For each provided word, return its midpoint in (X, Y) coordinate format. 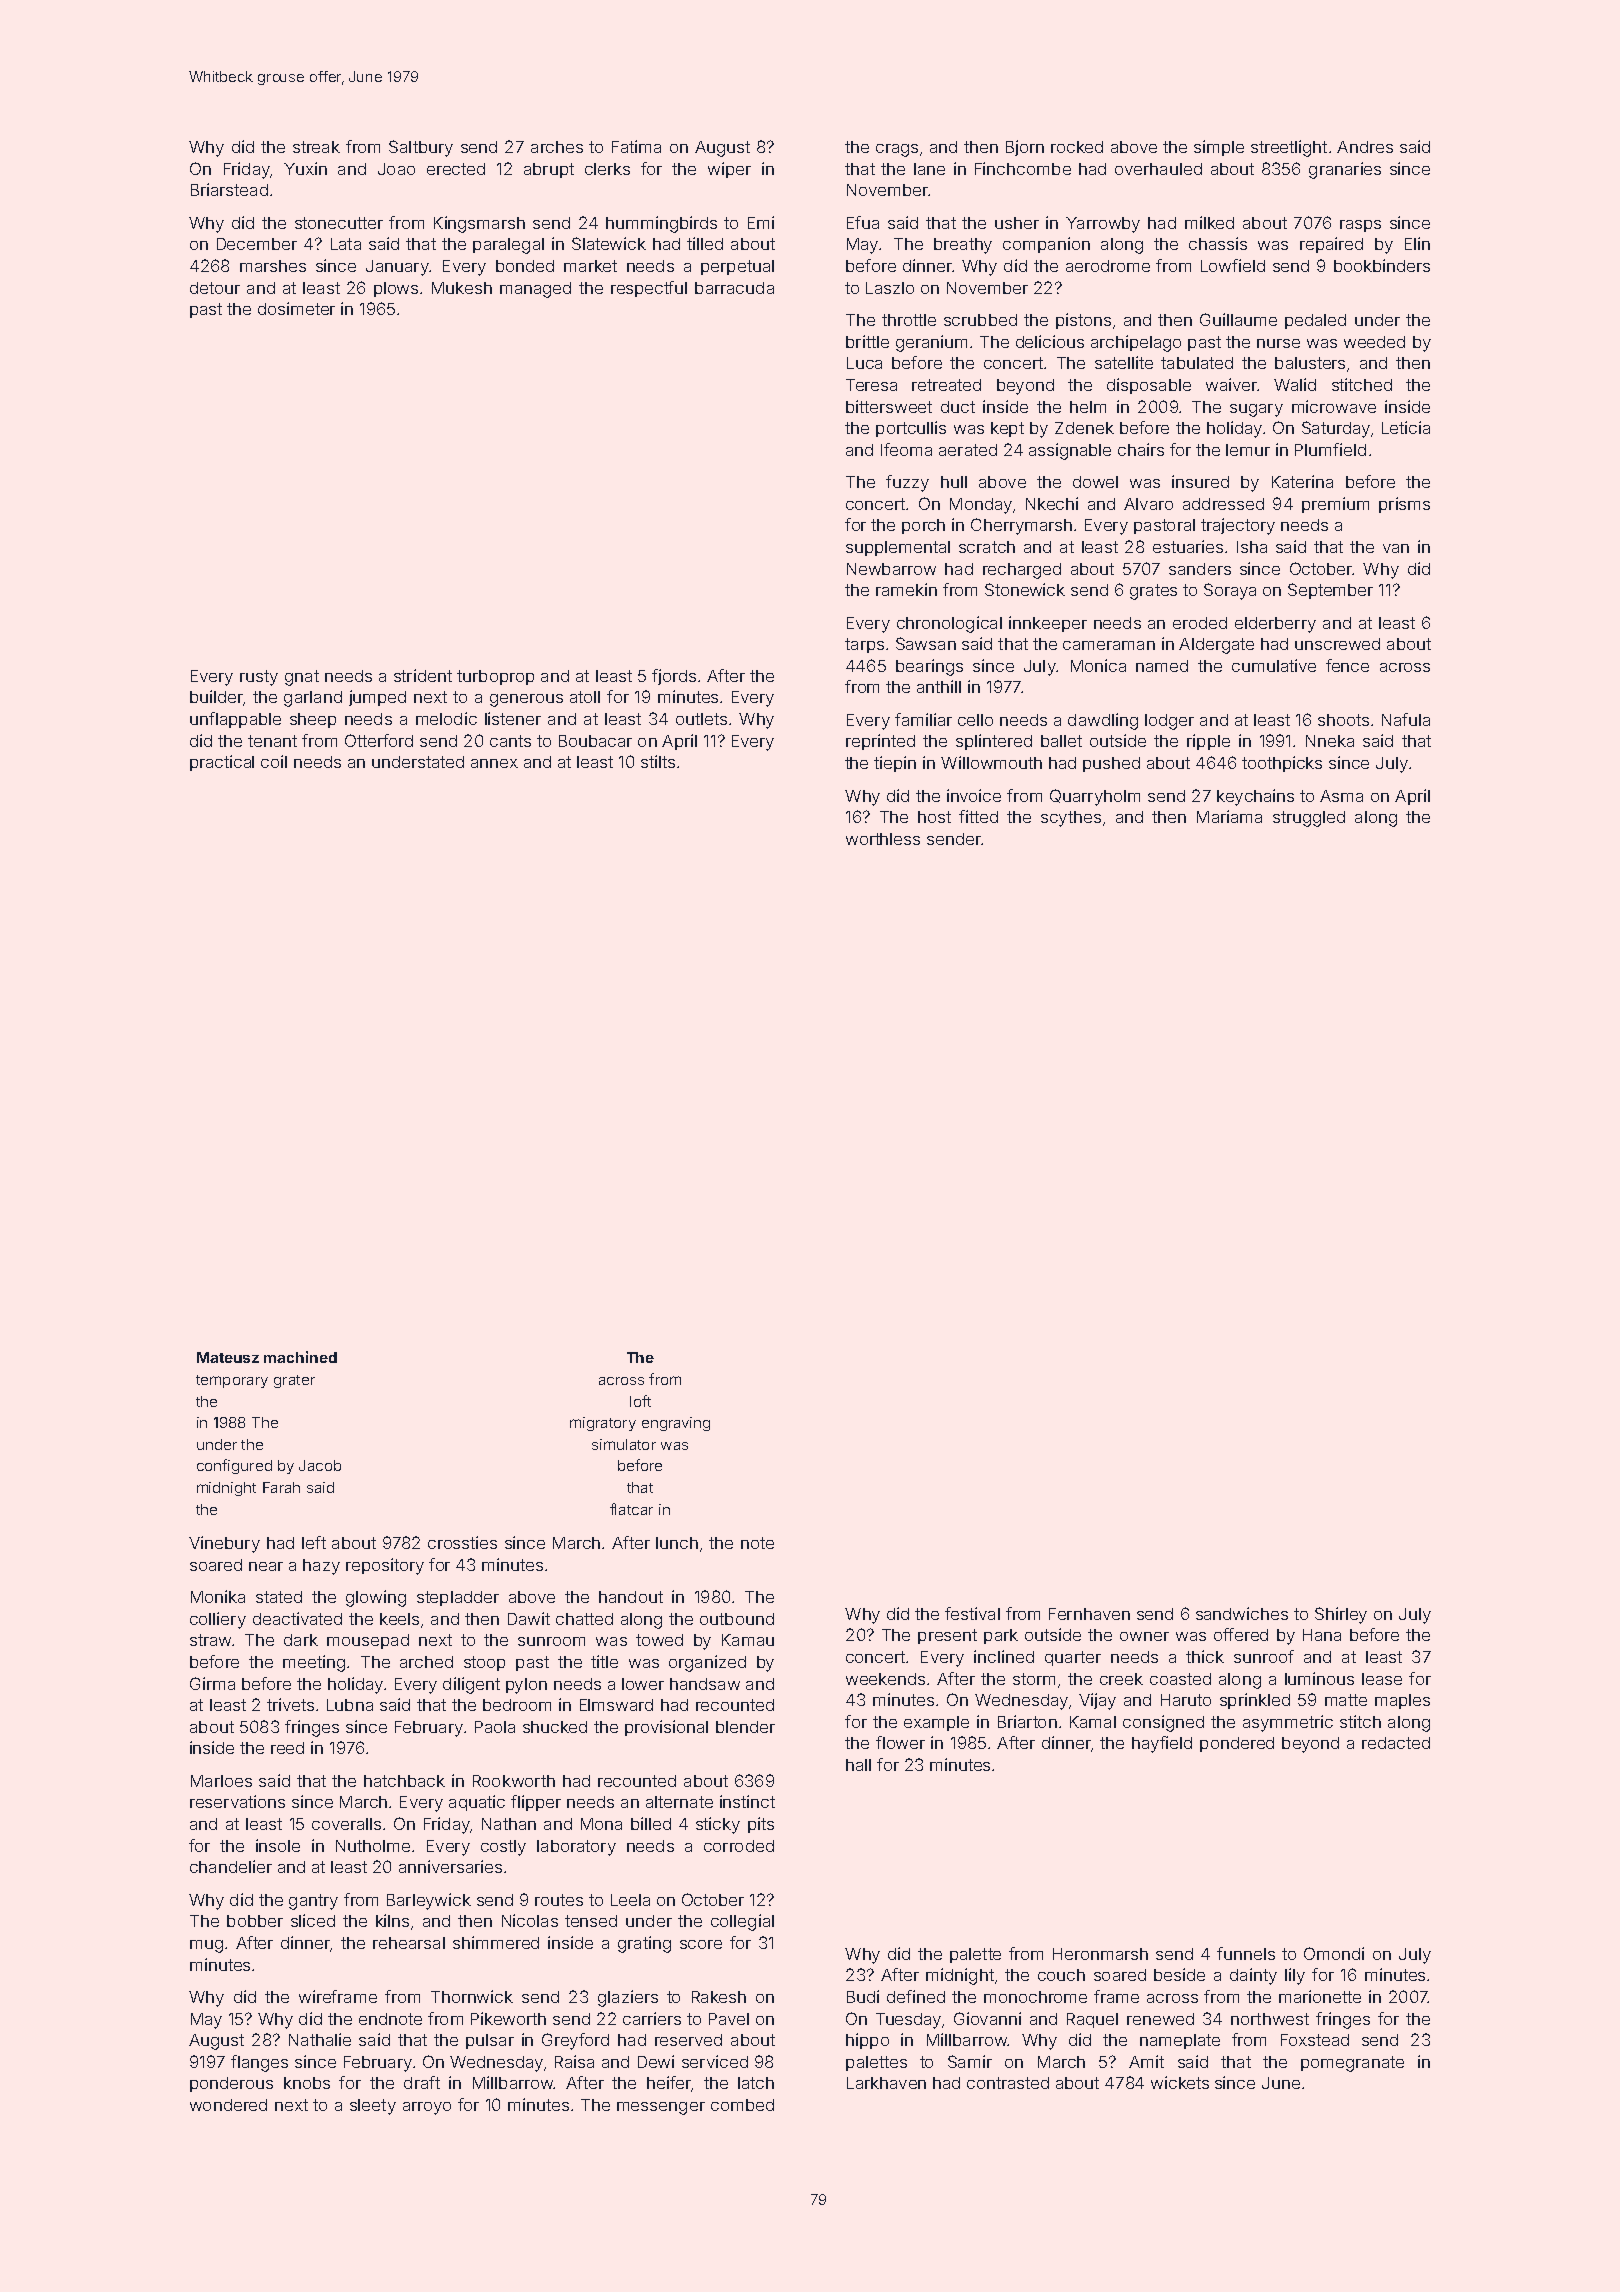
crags (897, 150)
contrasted (1008, 2083)
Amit (1146, 2061)
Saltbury (421, 148)
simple (1219, 148)
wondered (228, 2105)
